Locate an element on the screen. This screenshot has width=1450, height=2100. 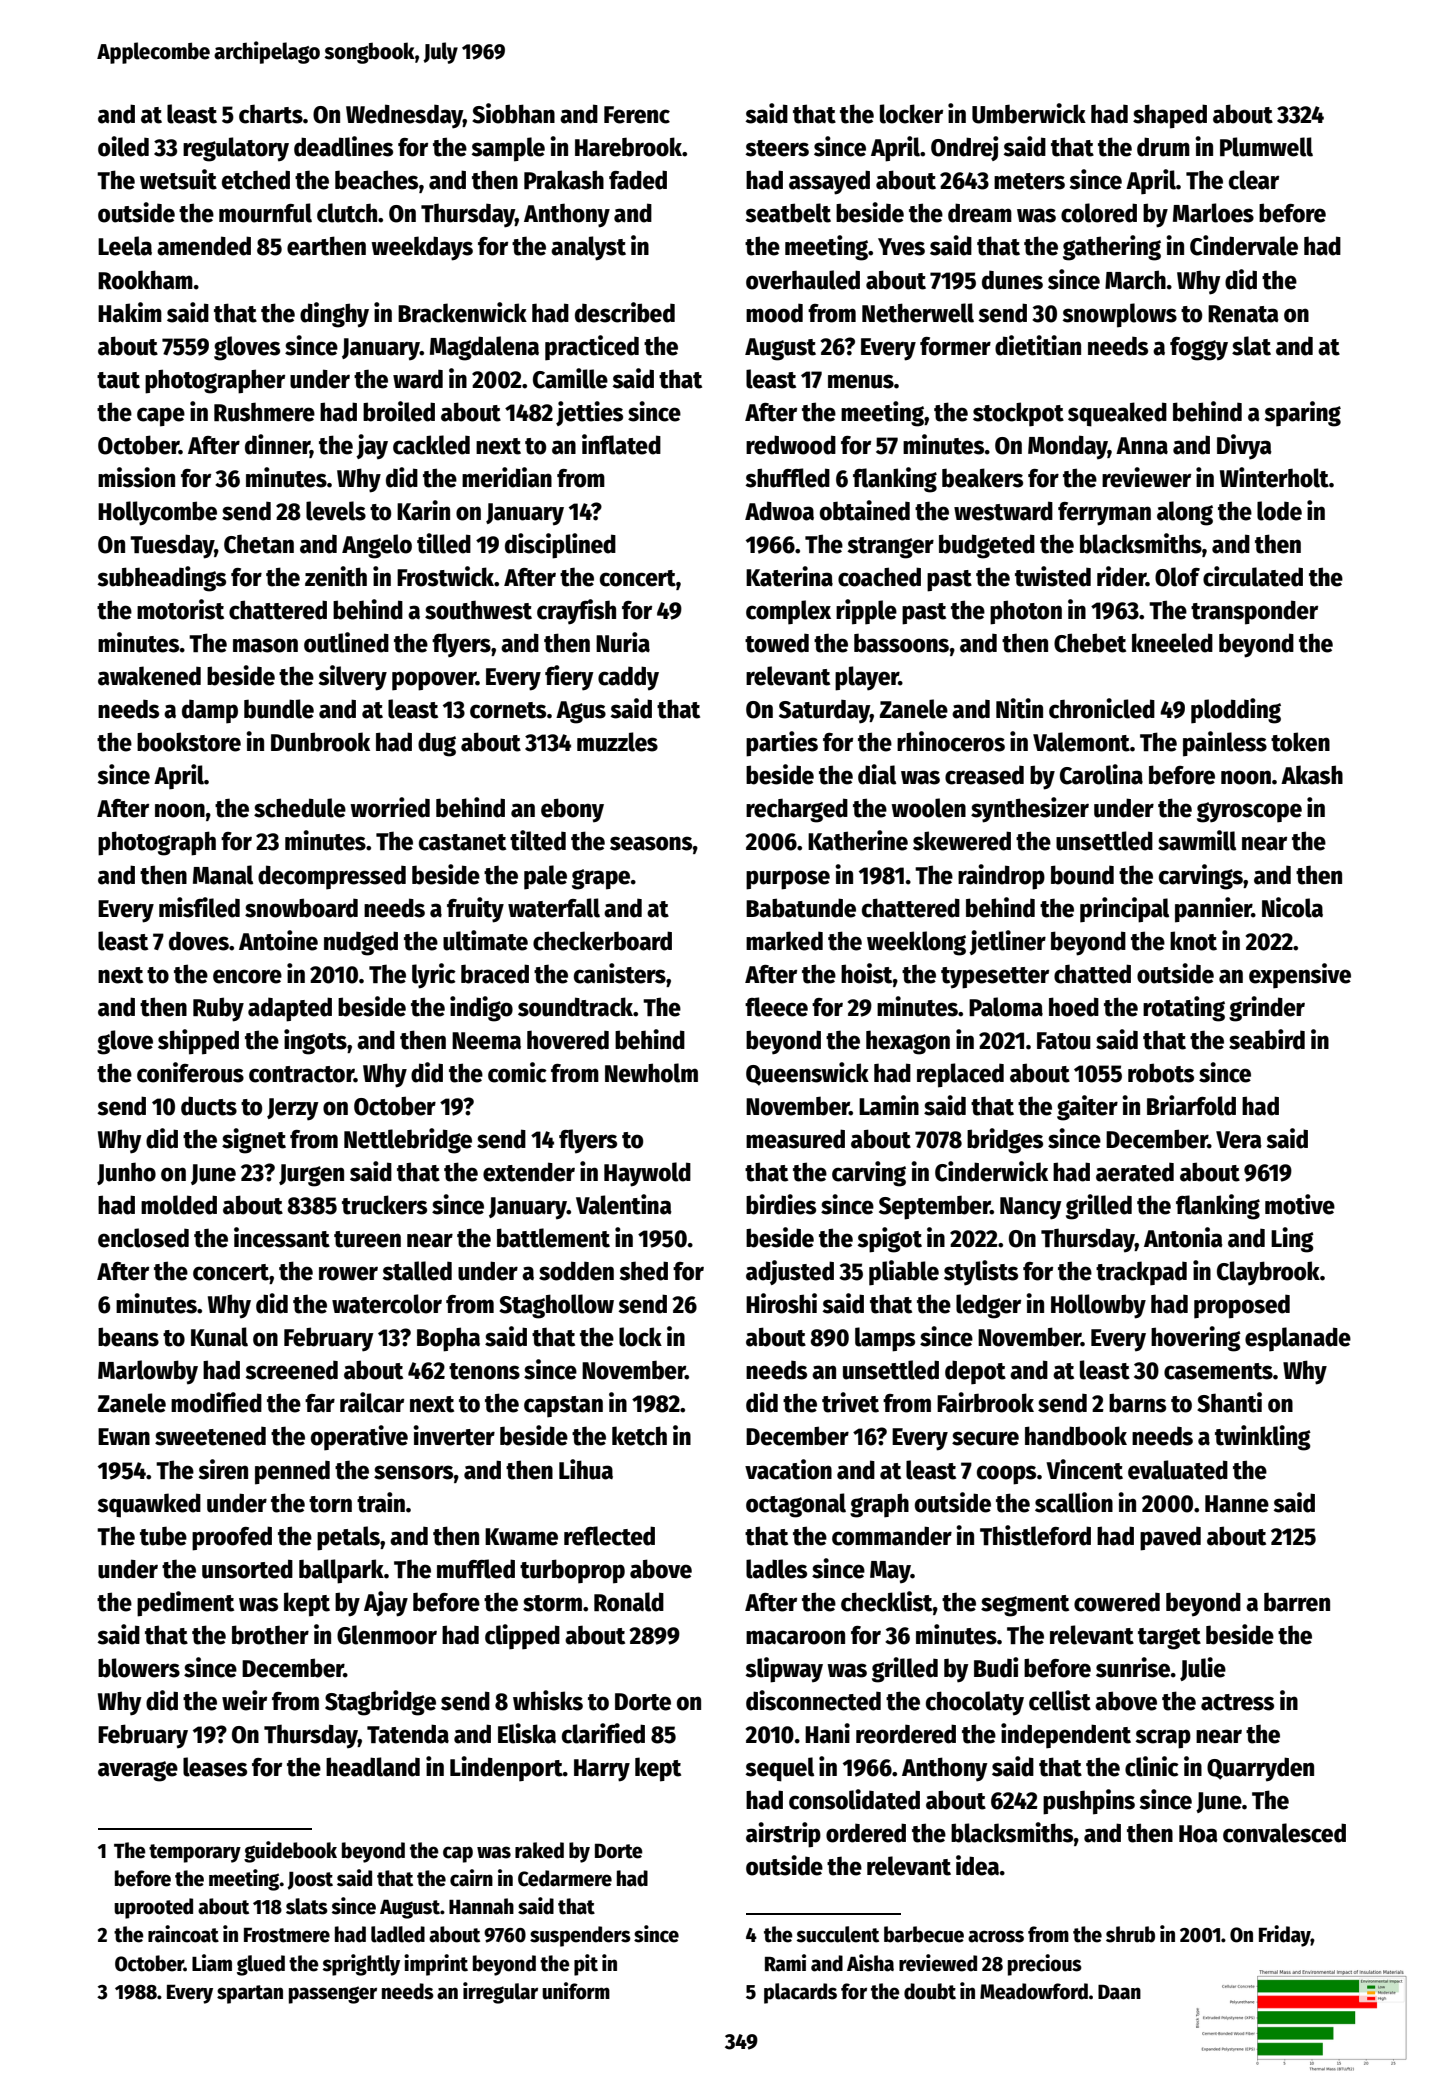
Dunbrook is located at coordinates (320, 742).
